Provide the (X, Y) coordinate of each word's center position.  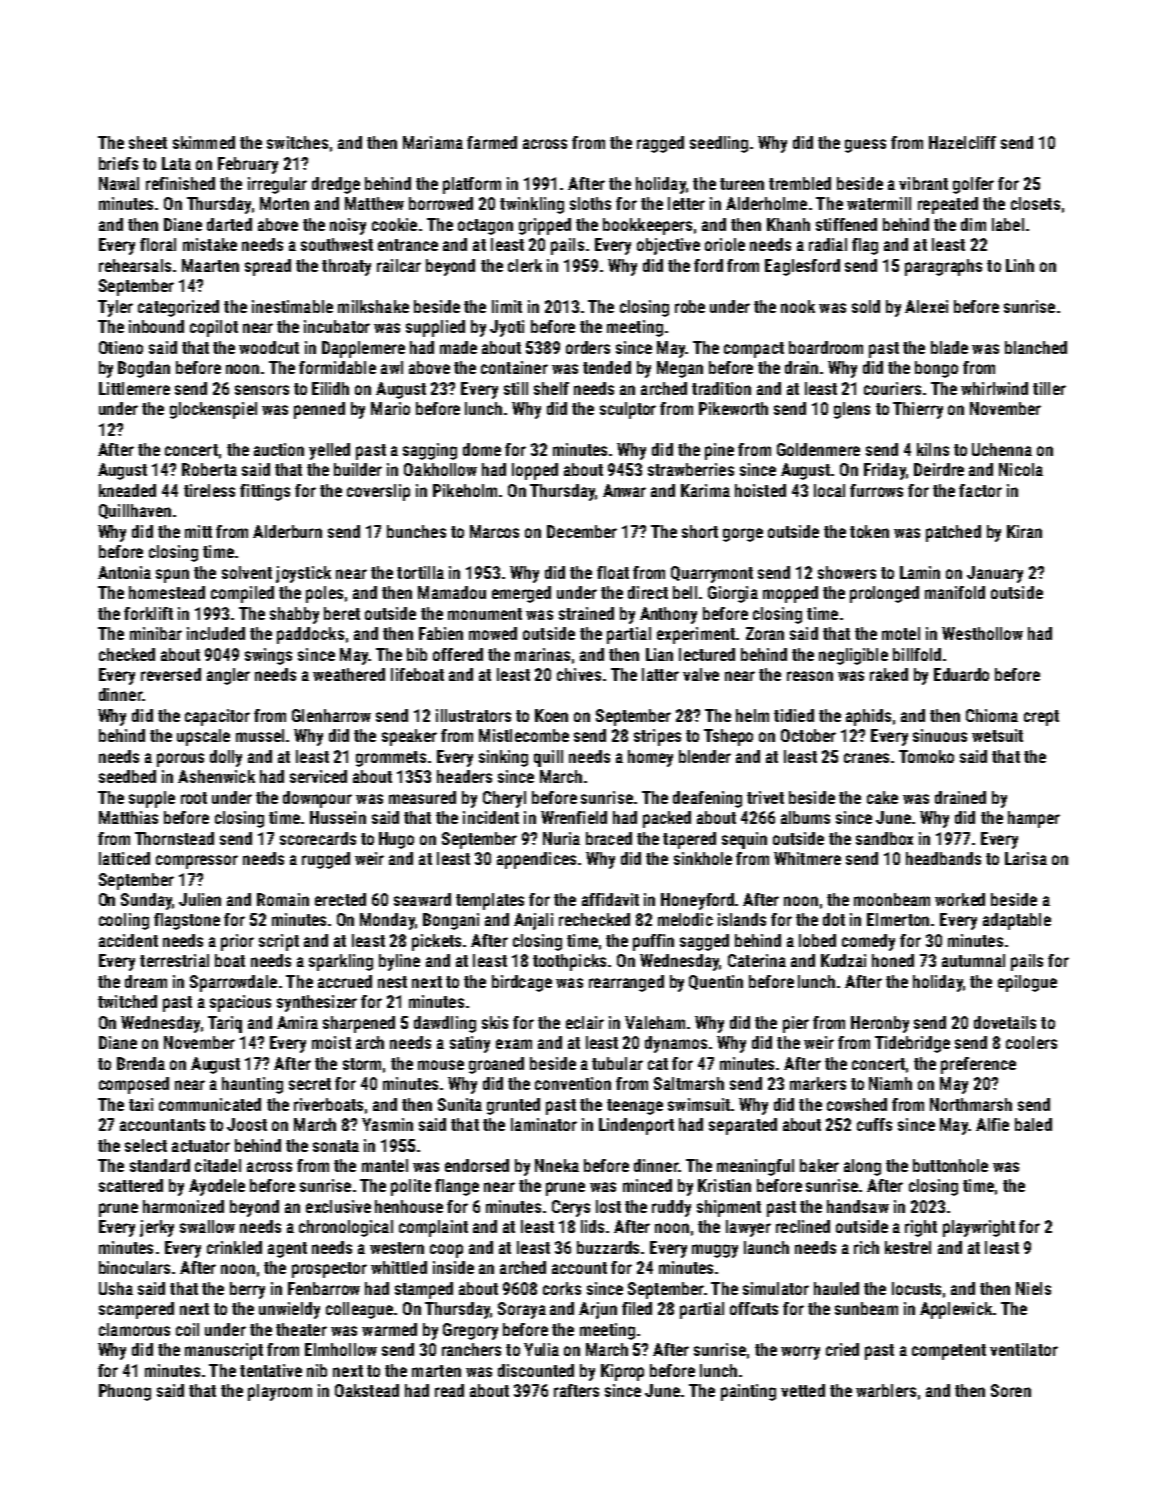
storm (362, 1064)
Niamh (890, 1083)
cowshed (857, 1104)
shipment (729, 1208)
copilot (214, 328)
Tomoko (926, 756)
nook (798, 306)
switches (297, 142)
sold (866, 306)
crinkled (234, 1247)
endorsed (477, 1165)
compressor (197, 862)
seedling (719, 144)
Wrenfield (574, 817)
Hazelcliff (962, 142)
